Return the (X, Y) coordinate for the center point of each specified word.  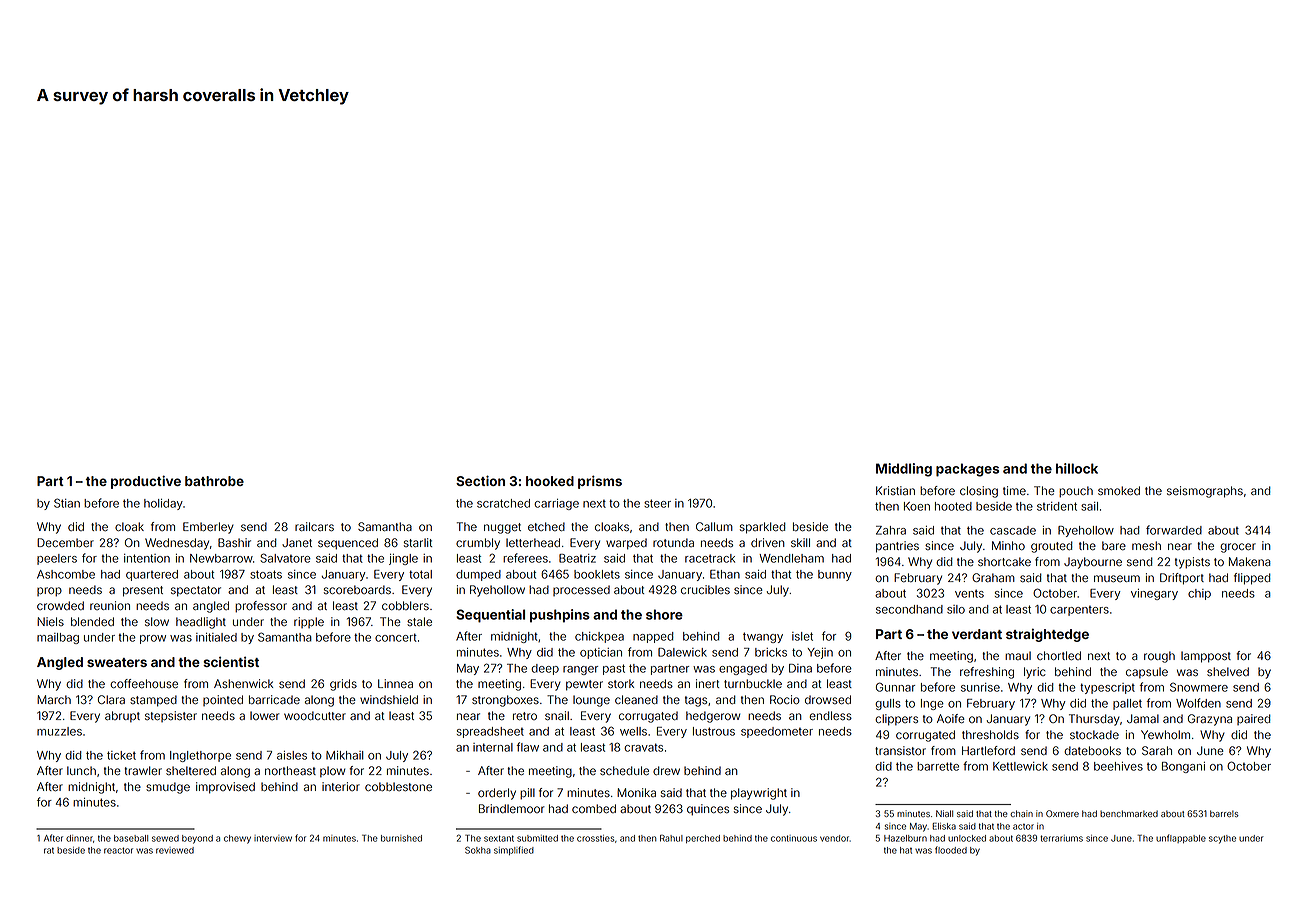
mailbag (58, 638)
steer (657, 503)
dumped (478, 575)
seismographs (1205, 492)
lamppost (1206, 657)
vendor (834, 838)
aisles (292, 755)
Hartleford (988, 750)
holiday (163, 504)
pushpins (560, 616)
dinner (79, 838)
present (143, 591)
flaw (527, 747)
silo (956, 609)
